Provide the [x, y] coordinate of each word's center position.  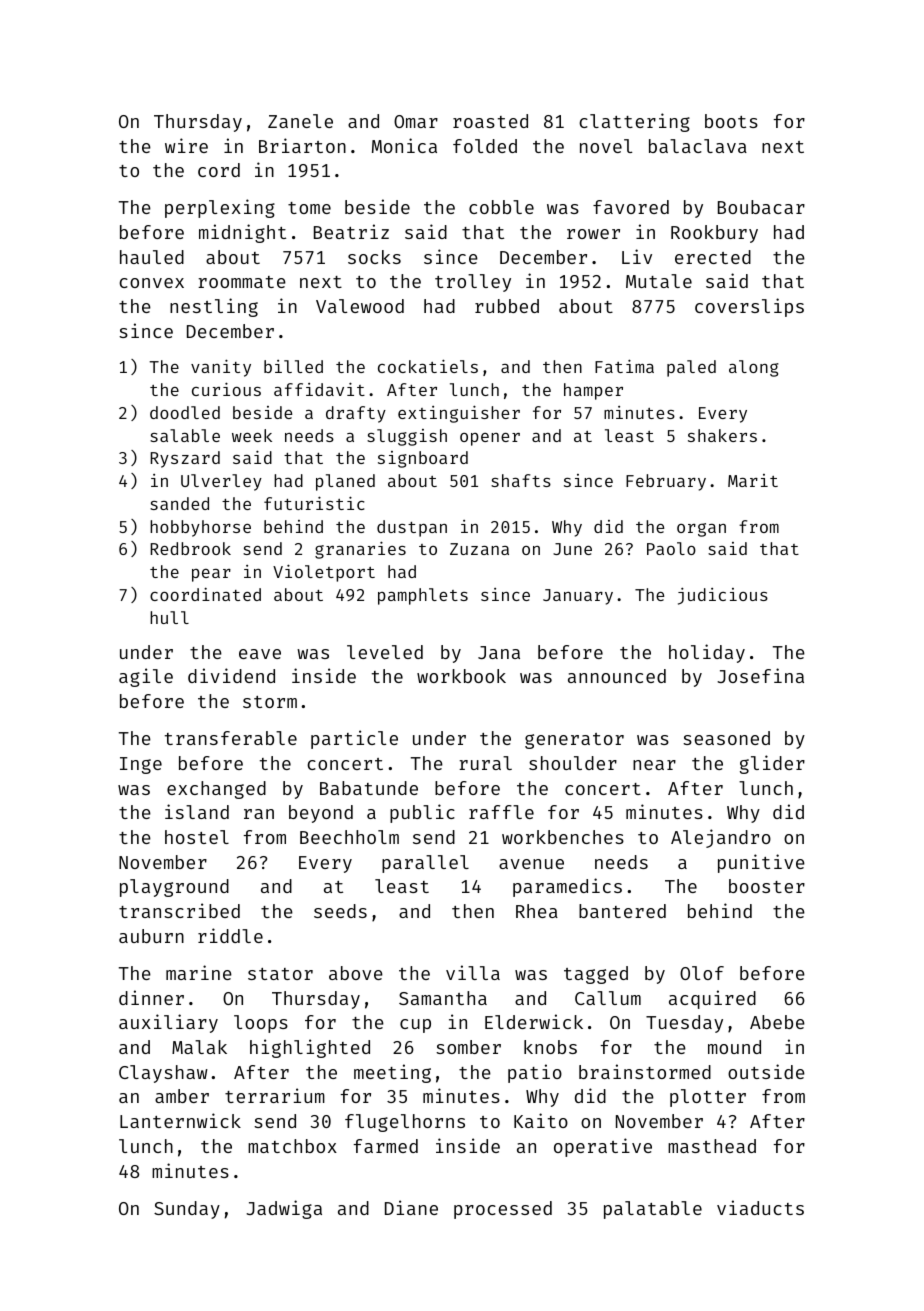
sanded [179, 503]
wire [186, 145]
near [654, 765]
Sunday [187, 1210]
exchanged [216, 790]
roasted [490, 121]
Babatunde [369, 788]
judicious [723, 596]
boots [731, 121]
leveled [385, 652]
